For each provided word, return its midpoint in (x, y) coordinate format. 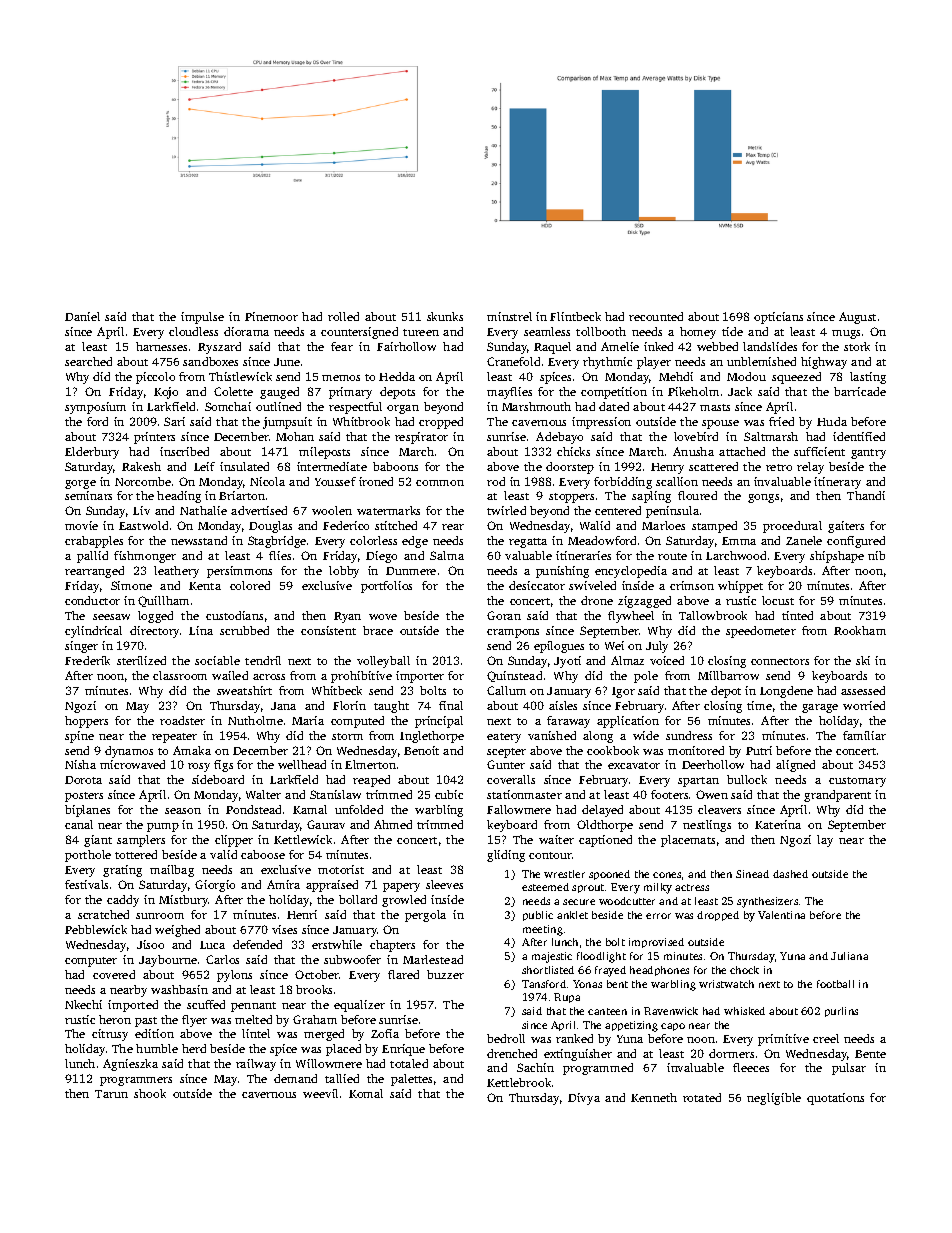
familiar (864, 735)
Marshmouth (536, 406)
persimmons (239, 572)
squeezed (796, 378)
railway (256, 1065)
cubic (449, 794)
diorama (246, 331)
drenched (512, 1053)
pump (163, 827)
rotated (702, 1097)
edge (415, 542)
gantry (868, 454)
